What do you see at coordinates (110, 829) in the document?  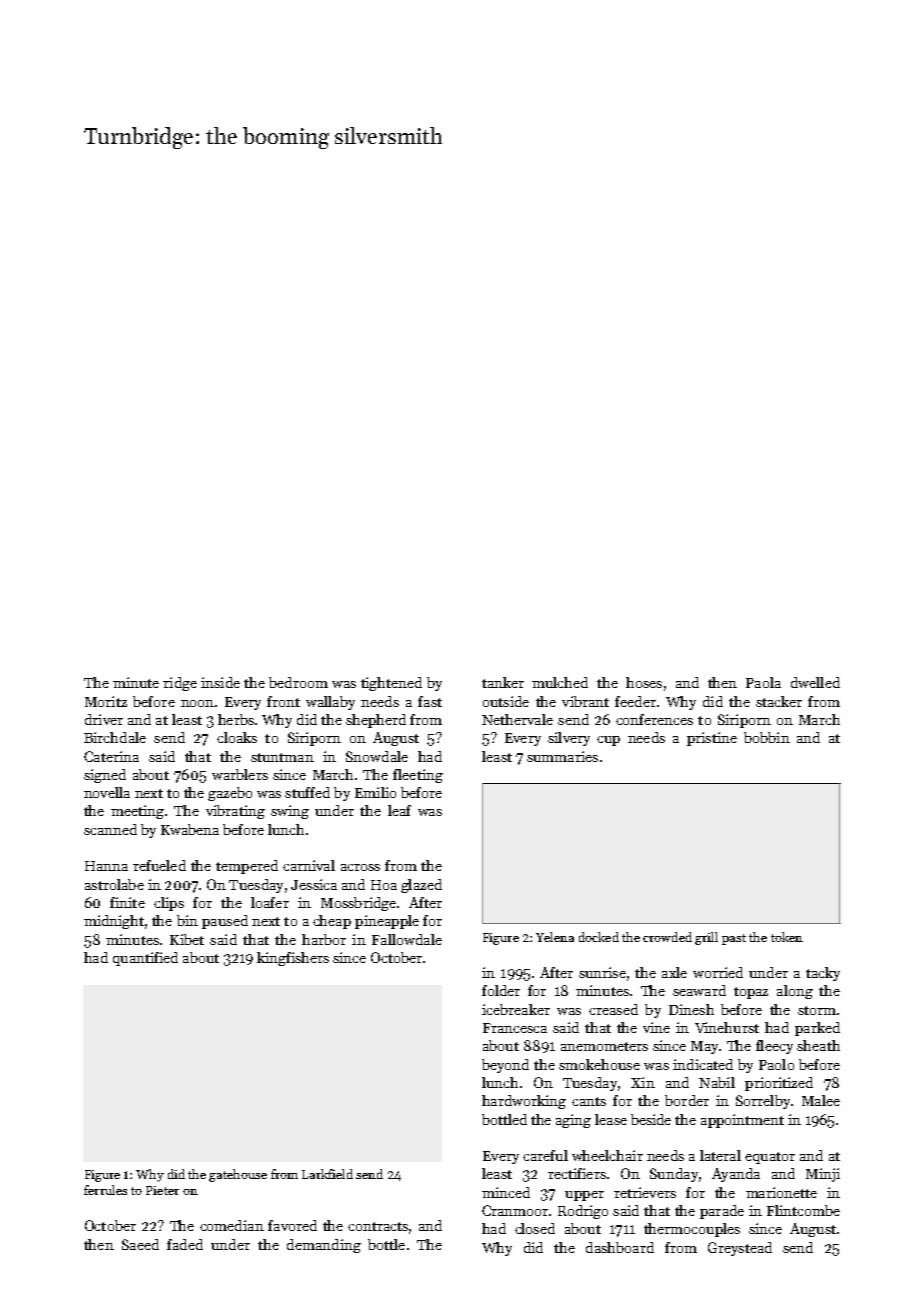 I see `scanned` at bounding box center [110, 829].
